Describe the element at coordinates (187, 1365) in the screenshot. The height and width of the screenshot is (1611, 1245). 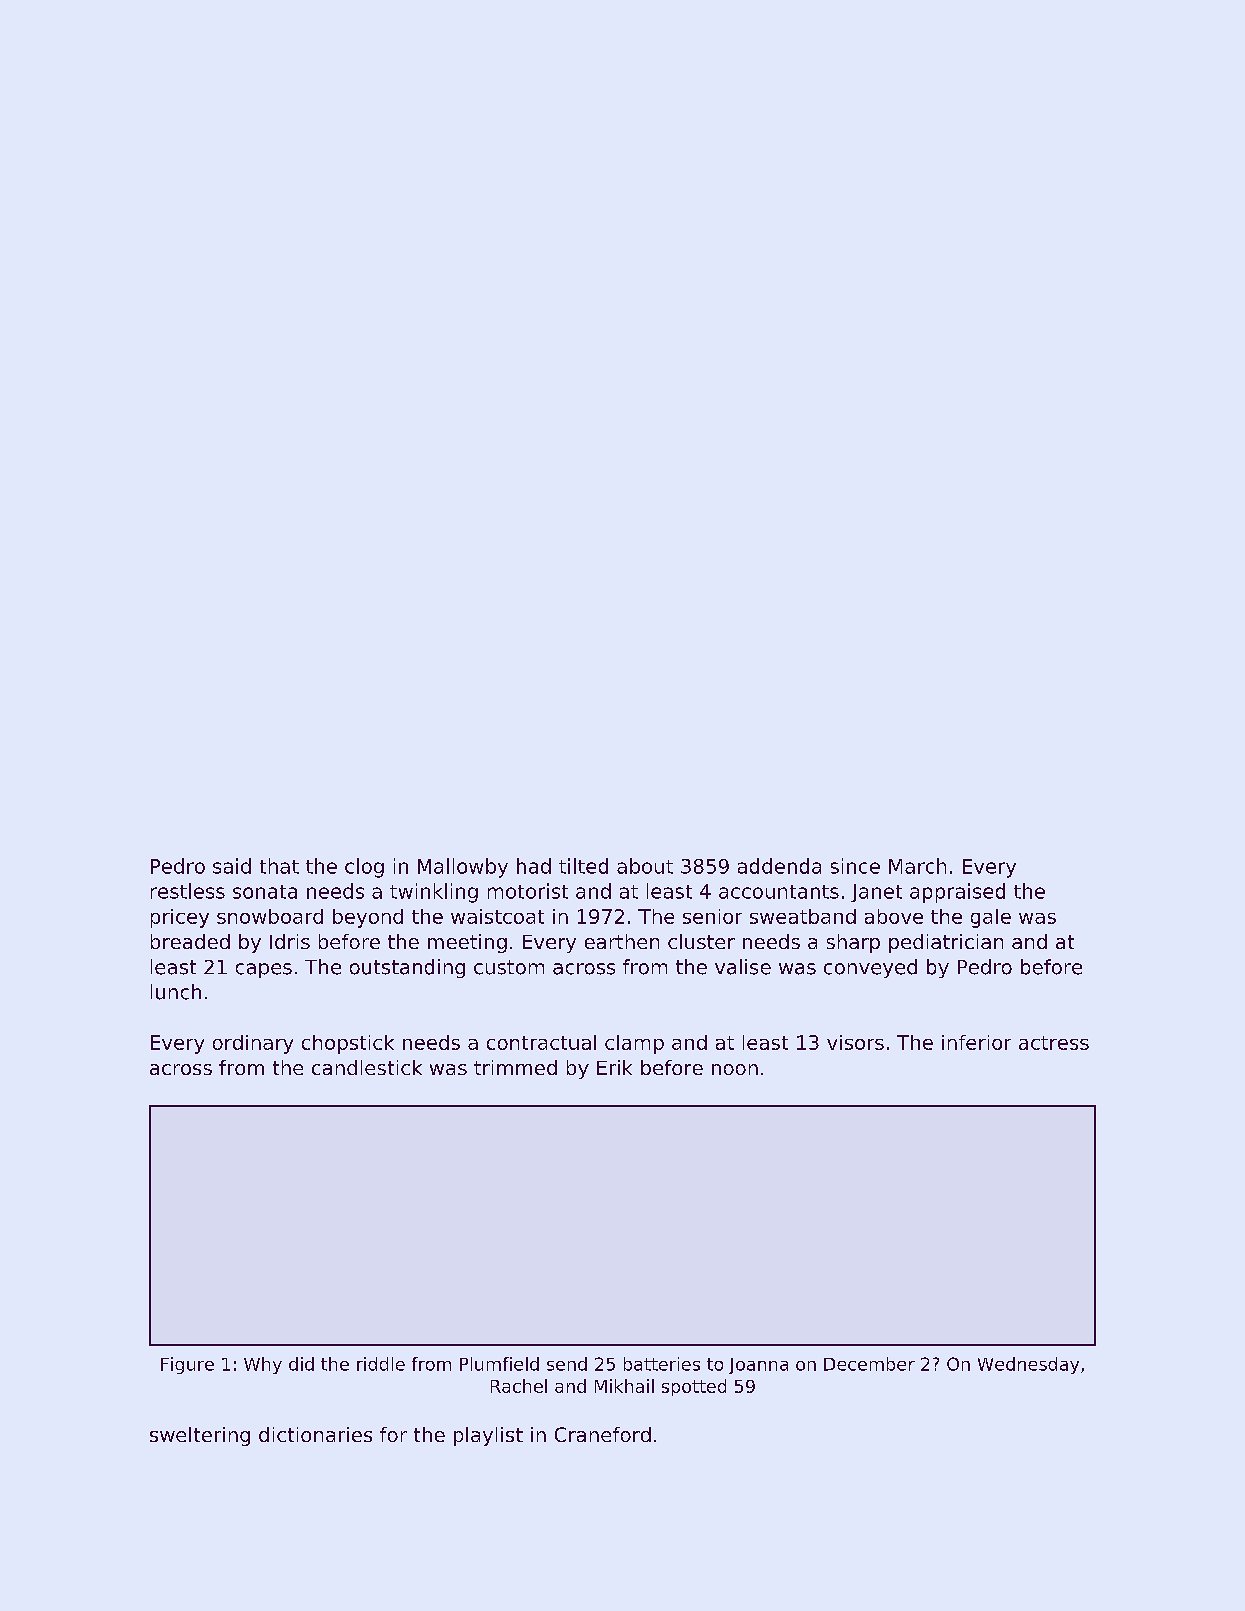
I see `Figure` at that location.
